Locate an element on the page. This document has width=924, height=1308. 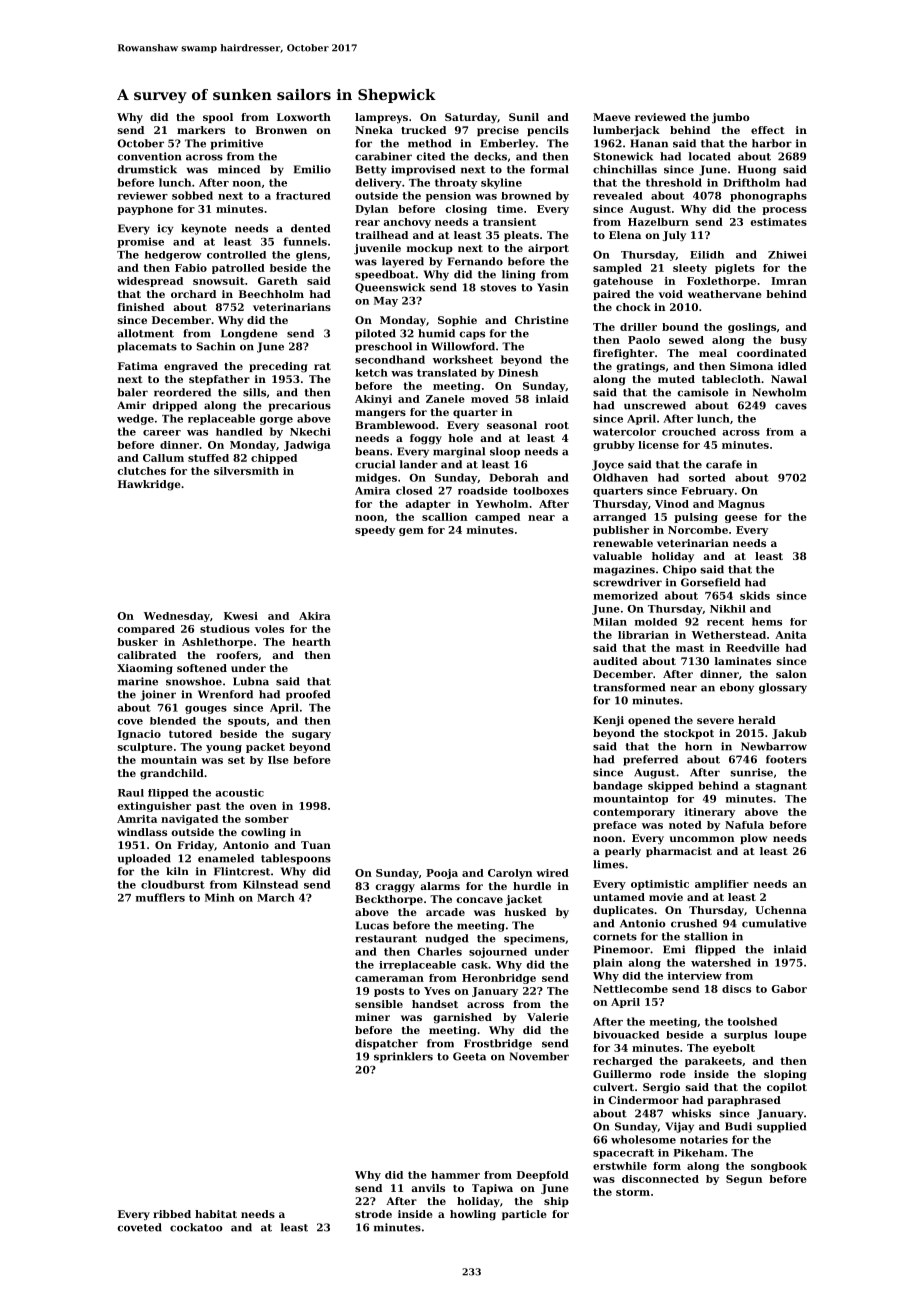
markers is located at coordinates (201, 130).
